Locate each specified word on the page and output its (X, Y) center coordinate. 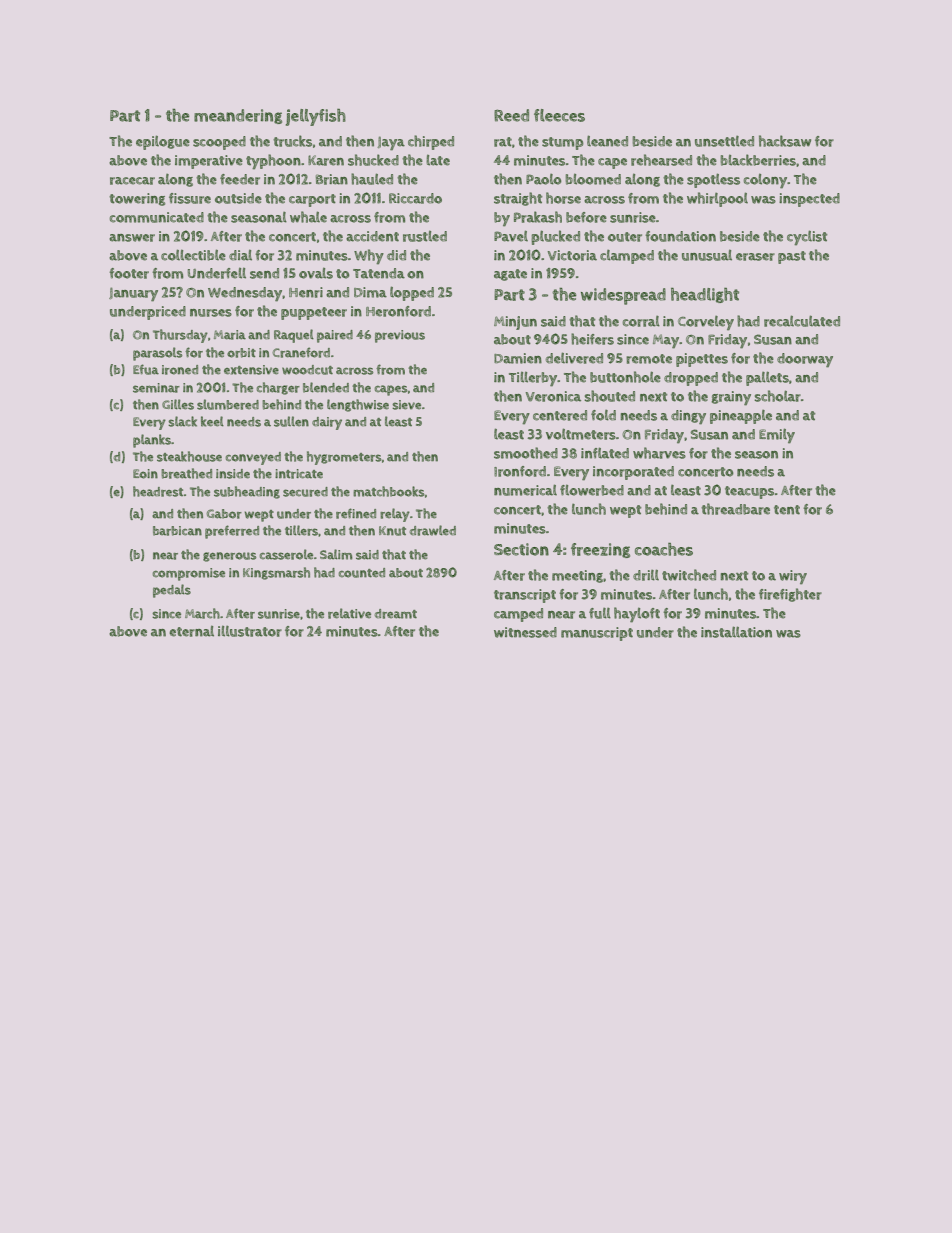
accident (372, 236)
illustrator (250, 631)
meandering (238, 116)
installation (736, 632)
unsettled (724, 141)
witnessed (525, 632)
